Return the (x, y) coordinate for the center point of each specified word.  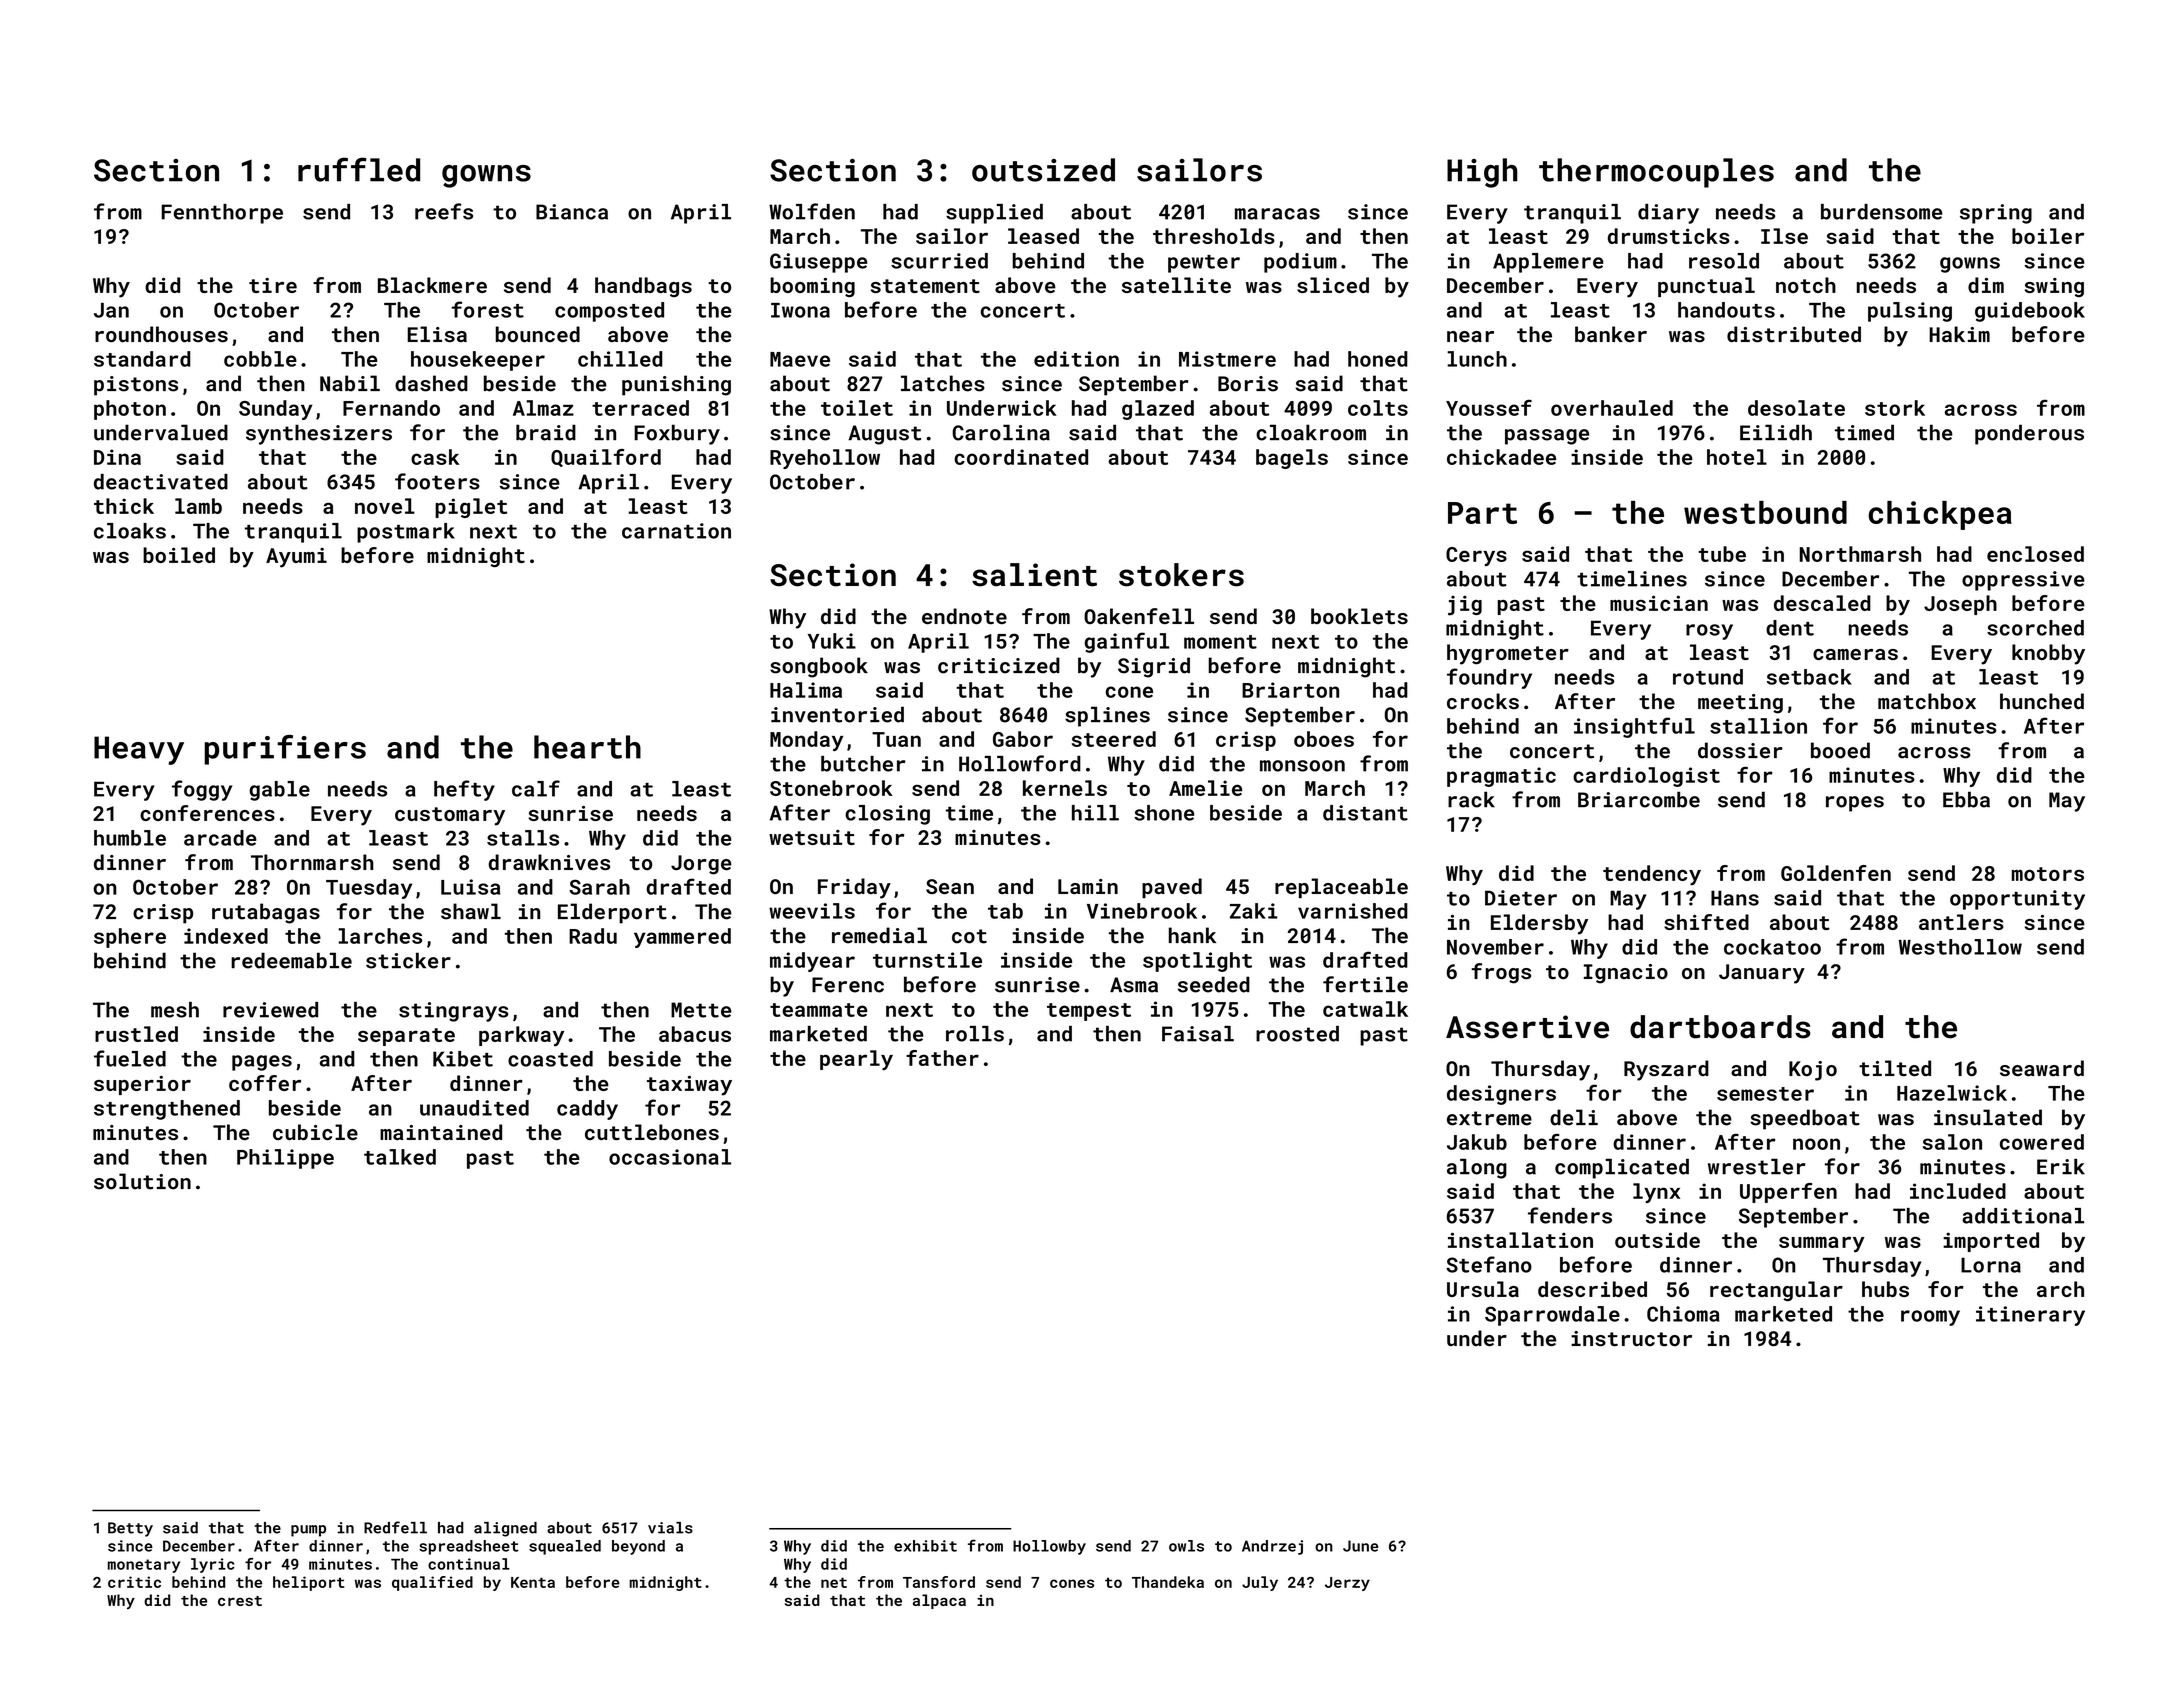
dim (1986, 285)
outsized (1043, 170)
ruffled (359, 169)
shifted (1706, 922)
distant (1365, 813)
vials (670, 1528)
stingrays (453, 1012)
